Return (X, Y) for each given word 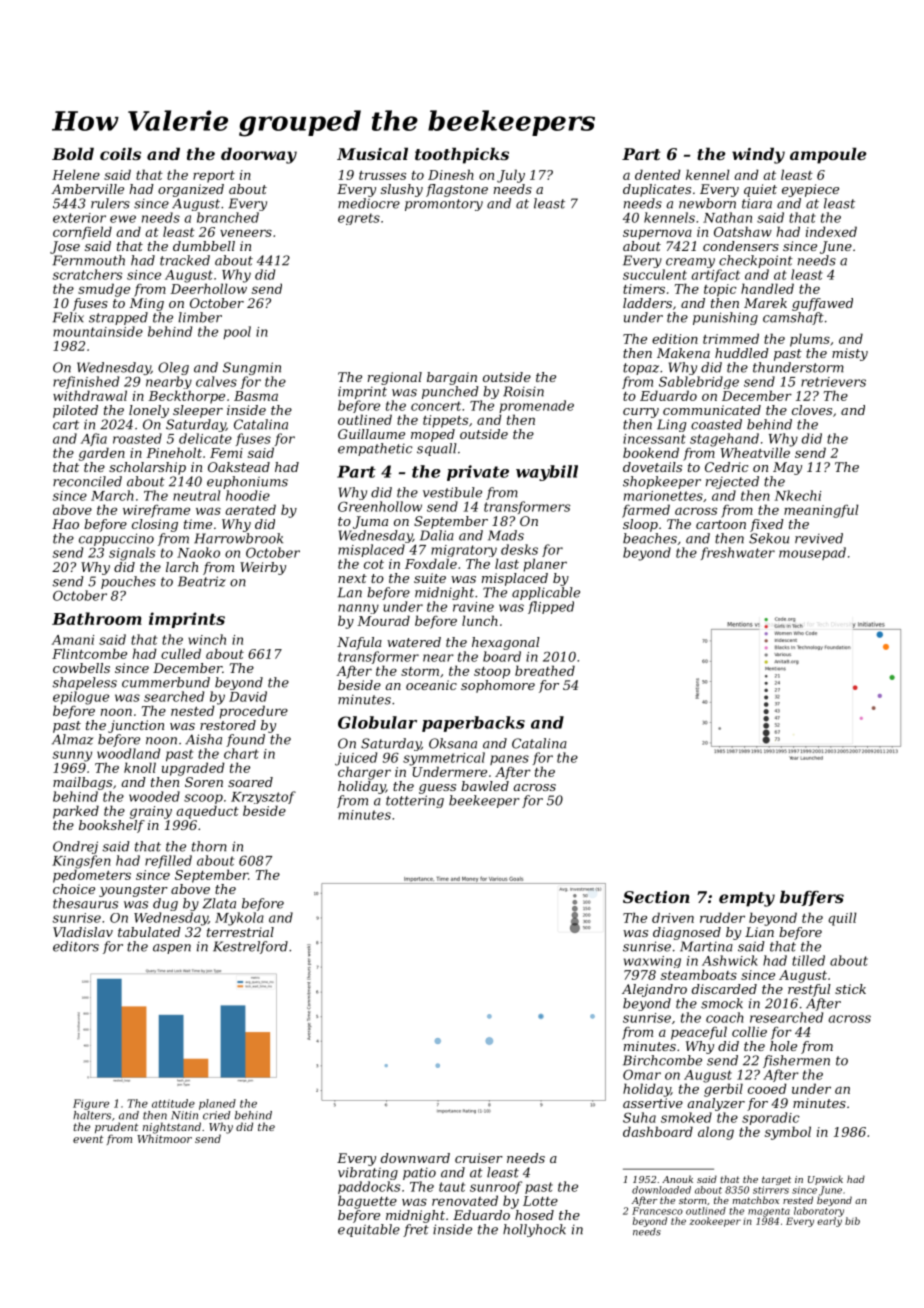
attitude (173, 1103)
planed (217, 1104)
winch (207, 639)
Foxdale (431, 563)
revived (819, 538)
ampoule (828, 156)
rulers (110, 203)
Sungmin (252, 368)
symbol (788, 1133)
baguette (367, 1202)
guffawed (822, 304)
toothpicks (462, 156)
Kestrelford (250, 947)
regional (395, 378)
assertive (653, 1103)
